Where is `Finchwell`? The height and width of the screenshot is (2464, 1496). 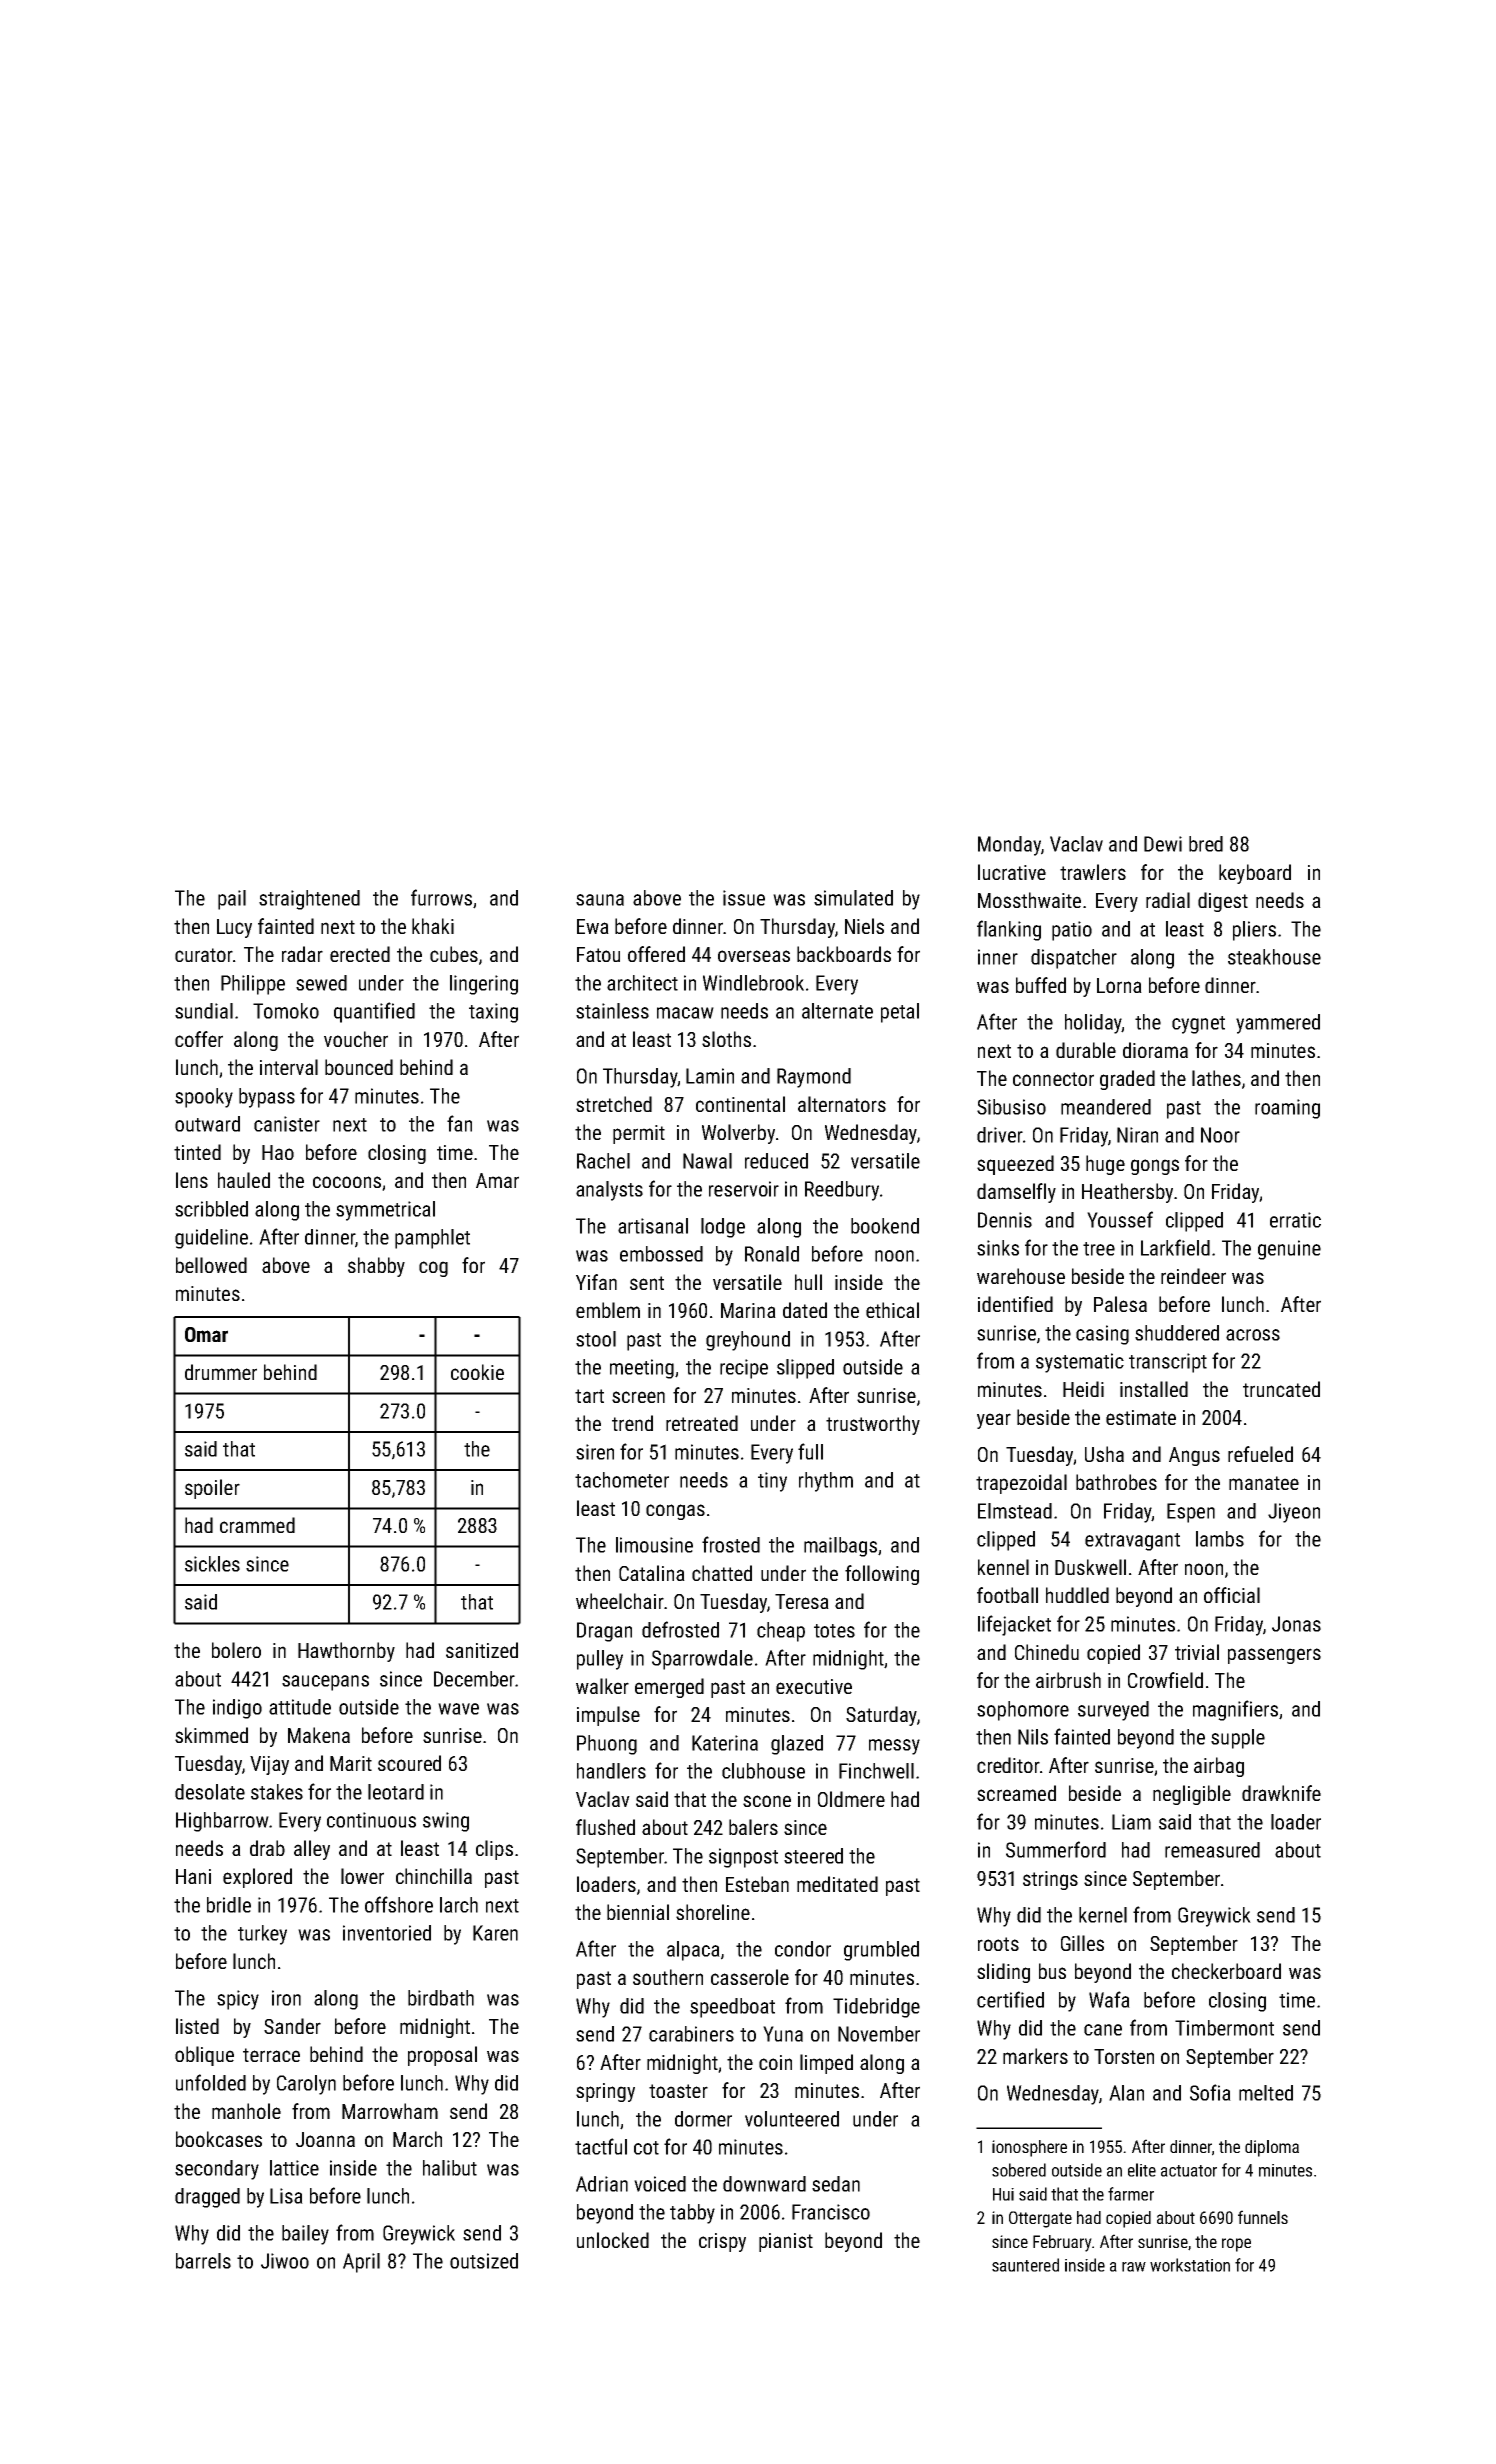 Finchwell is located at coordinates (876, 1771).
